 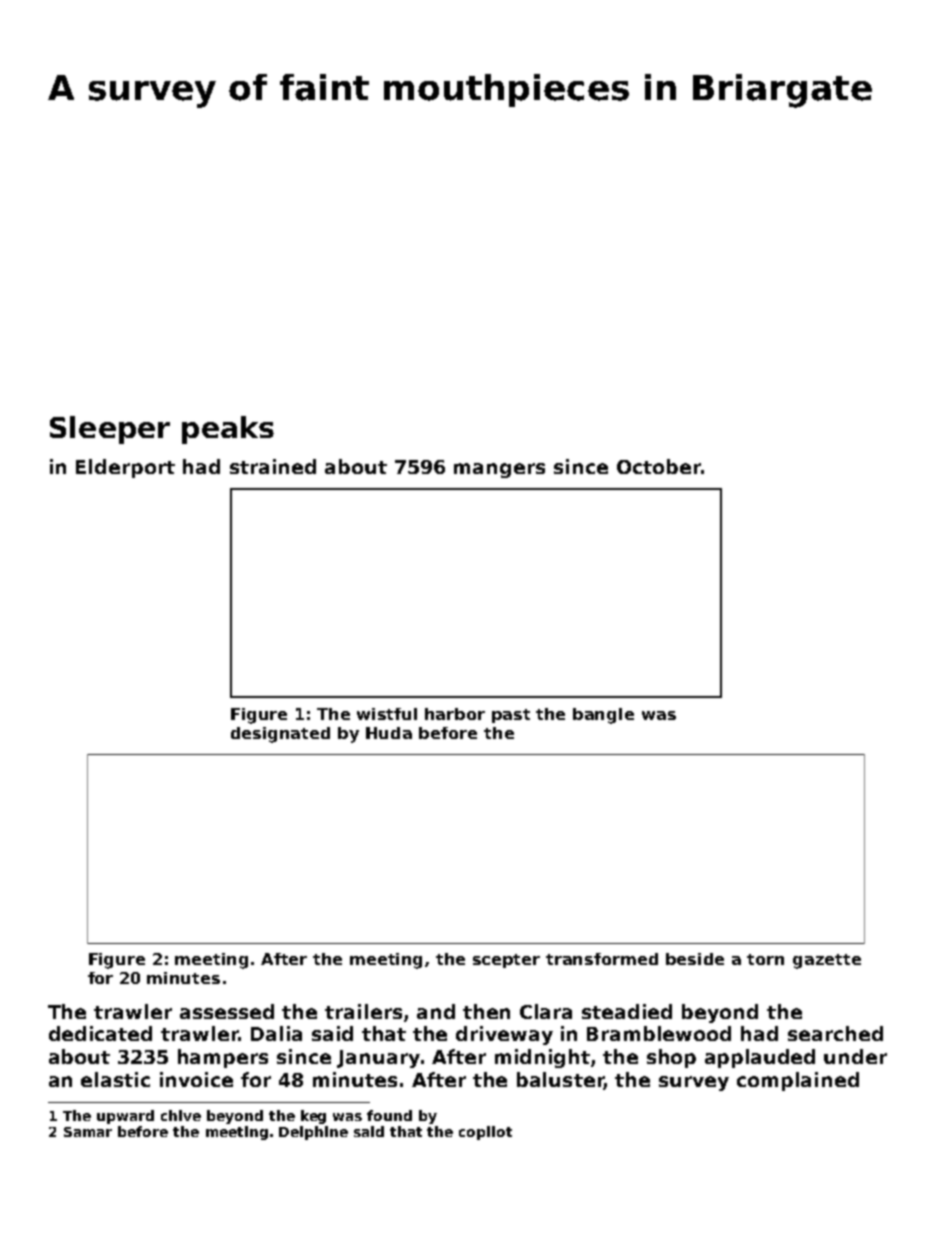 What do you see at coordinates (223, 1058) in the screenshot?
I see `hampers` at bounding box center [223, 1058].
